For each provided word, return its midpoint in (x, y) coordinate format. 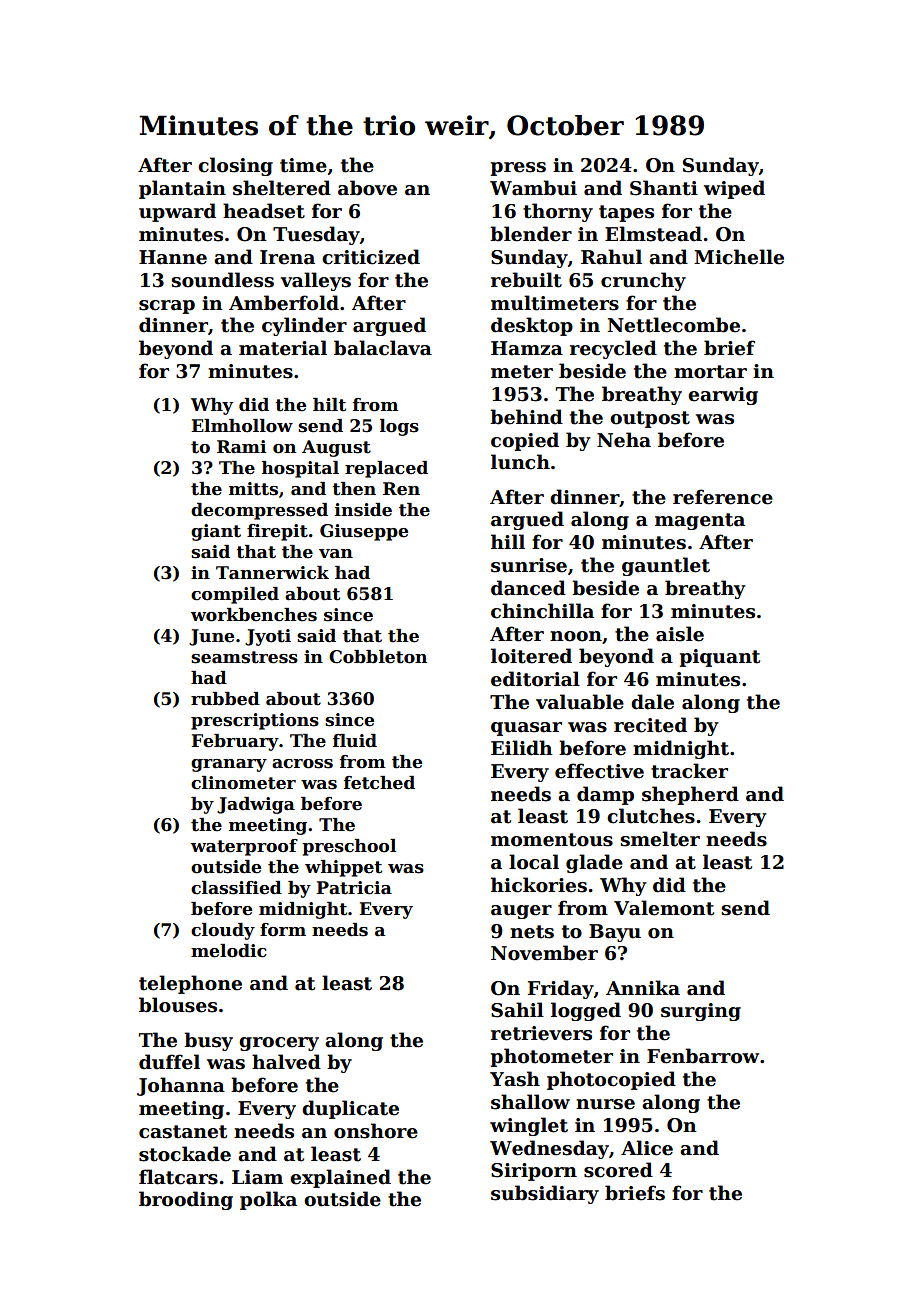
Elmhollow (242, 426)
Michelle (739, 257)
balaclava (383, 348)
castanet (183, 1132)
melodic (229, 951)
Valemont (664, 908)
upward (177, 212)
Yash (515, 1079)
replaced (386, 469)
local (534, 862)
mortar (710, 372)
